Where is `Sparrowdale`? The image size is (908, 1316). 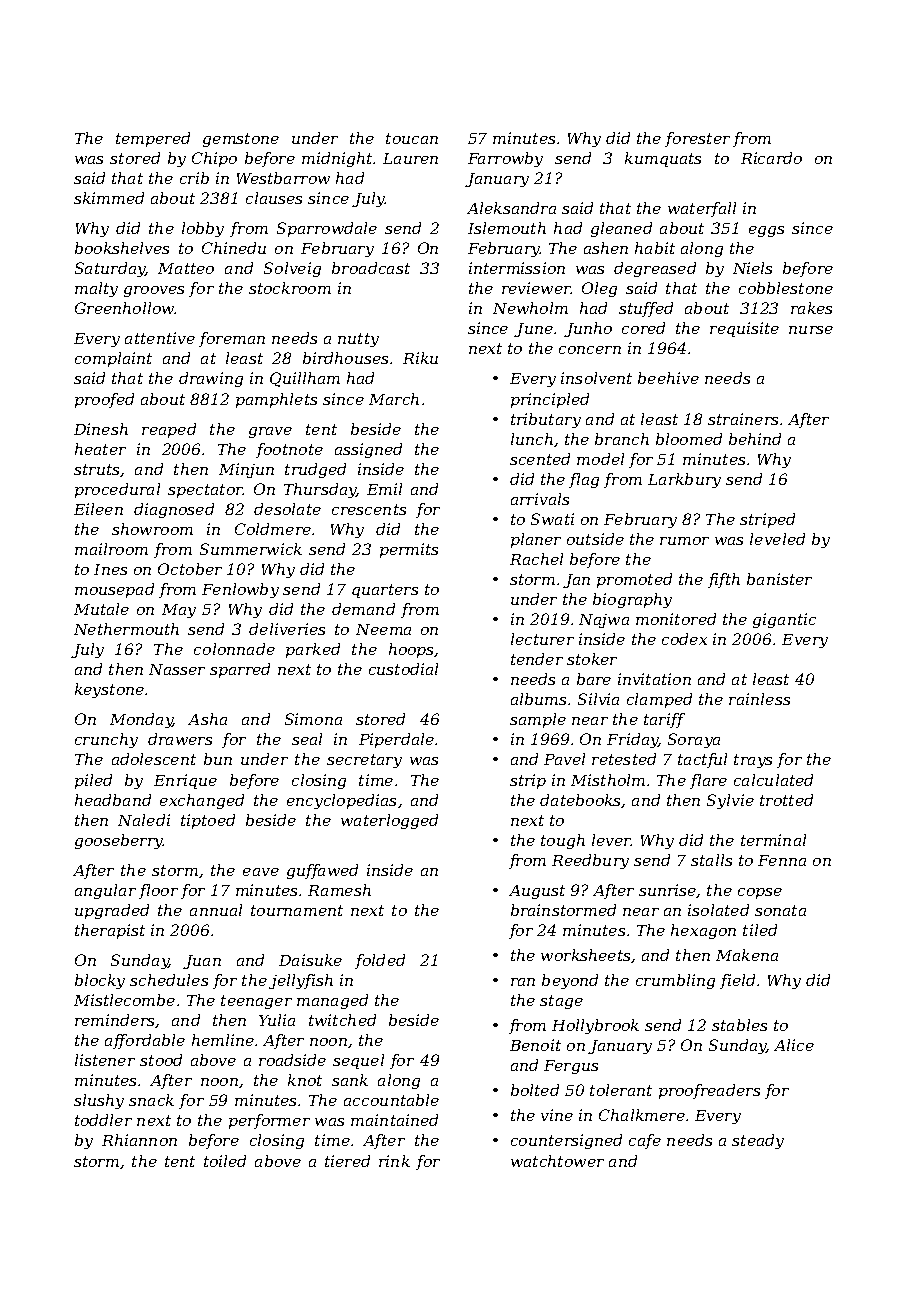 Sparrowdale is located at coordinates (327, 229).
